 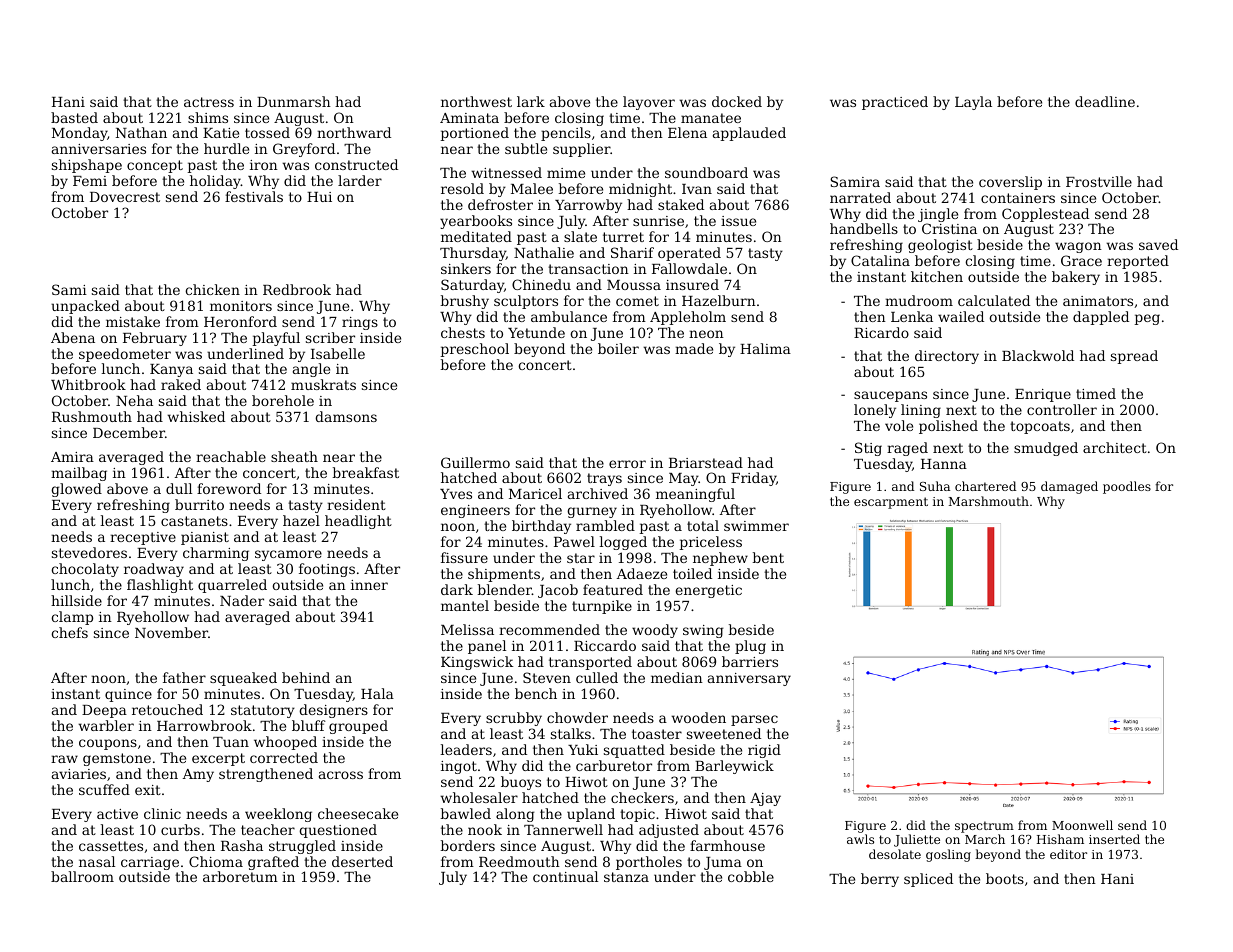 I want to click on Deepa, so click(x=104, y=711).
